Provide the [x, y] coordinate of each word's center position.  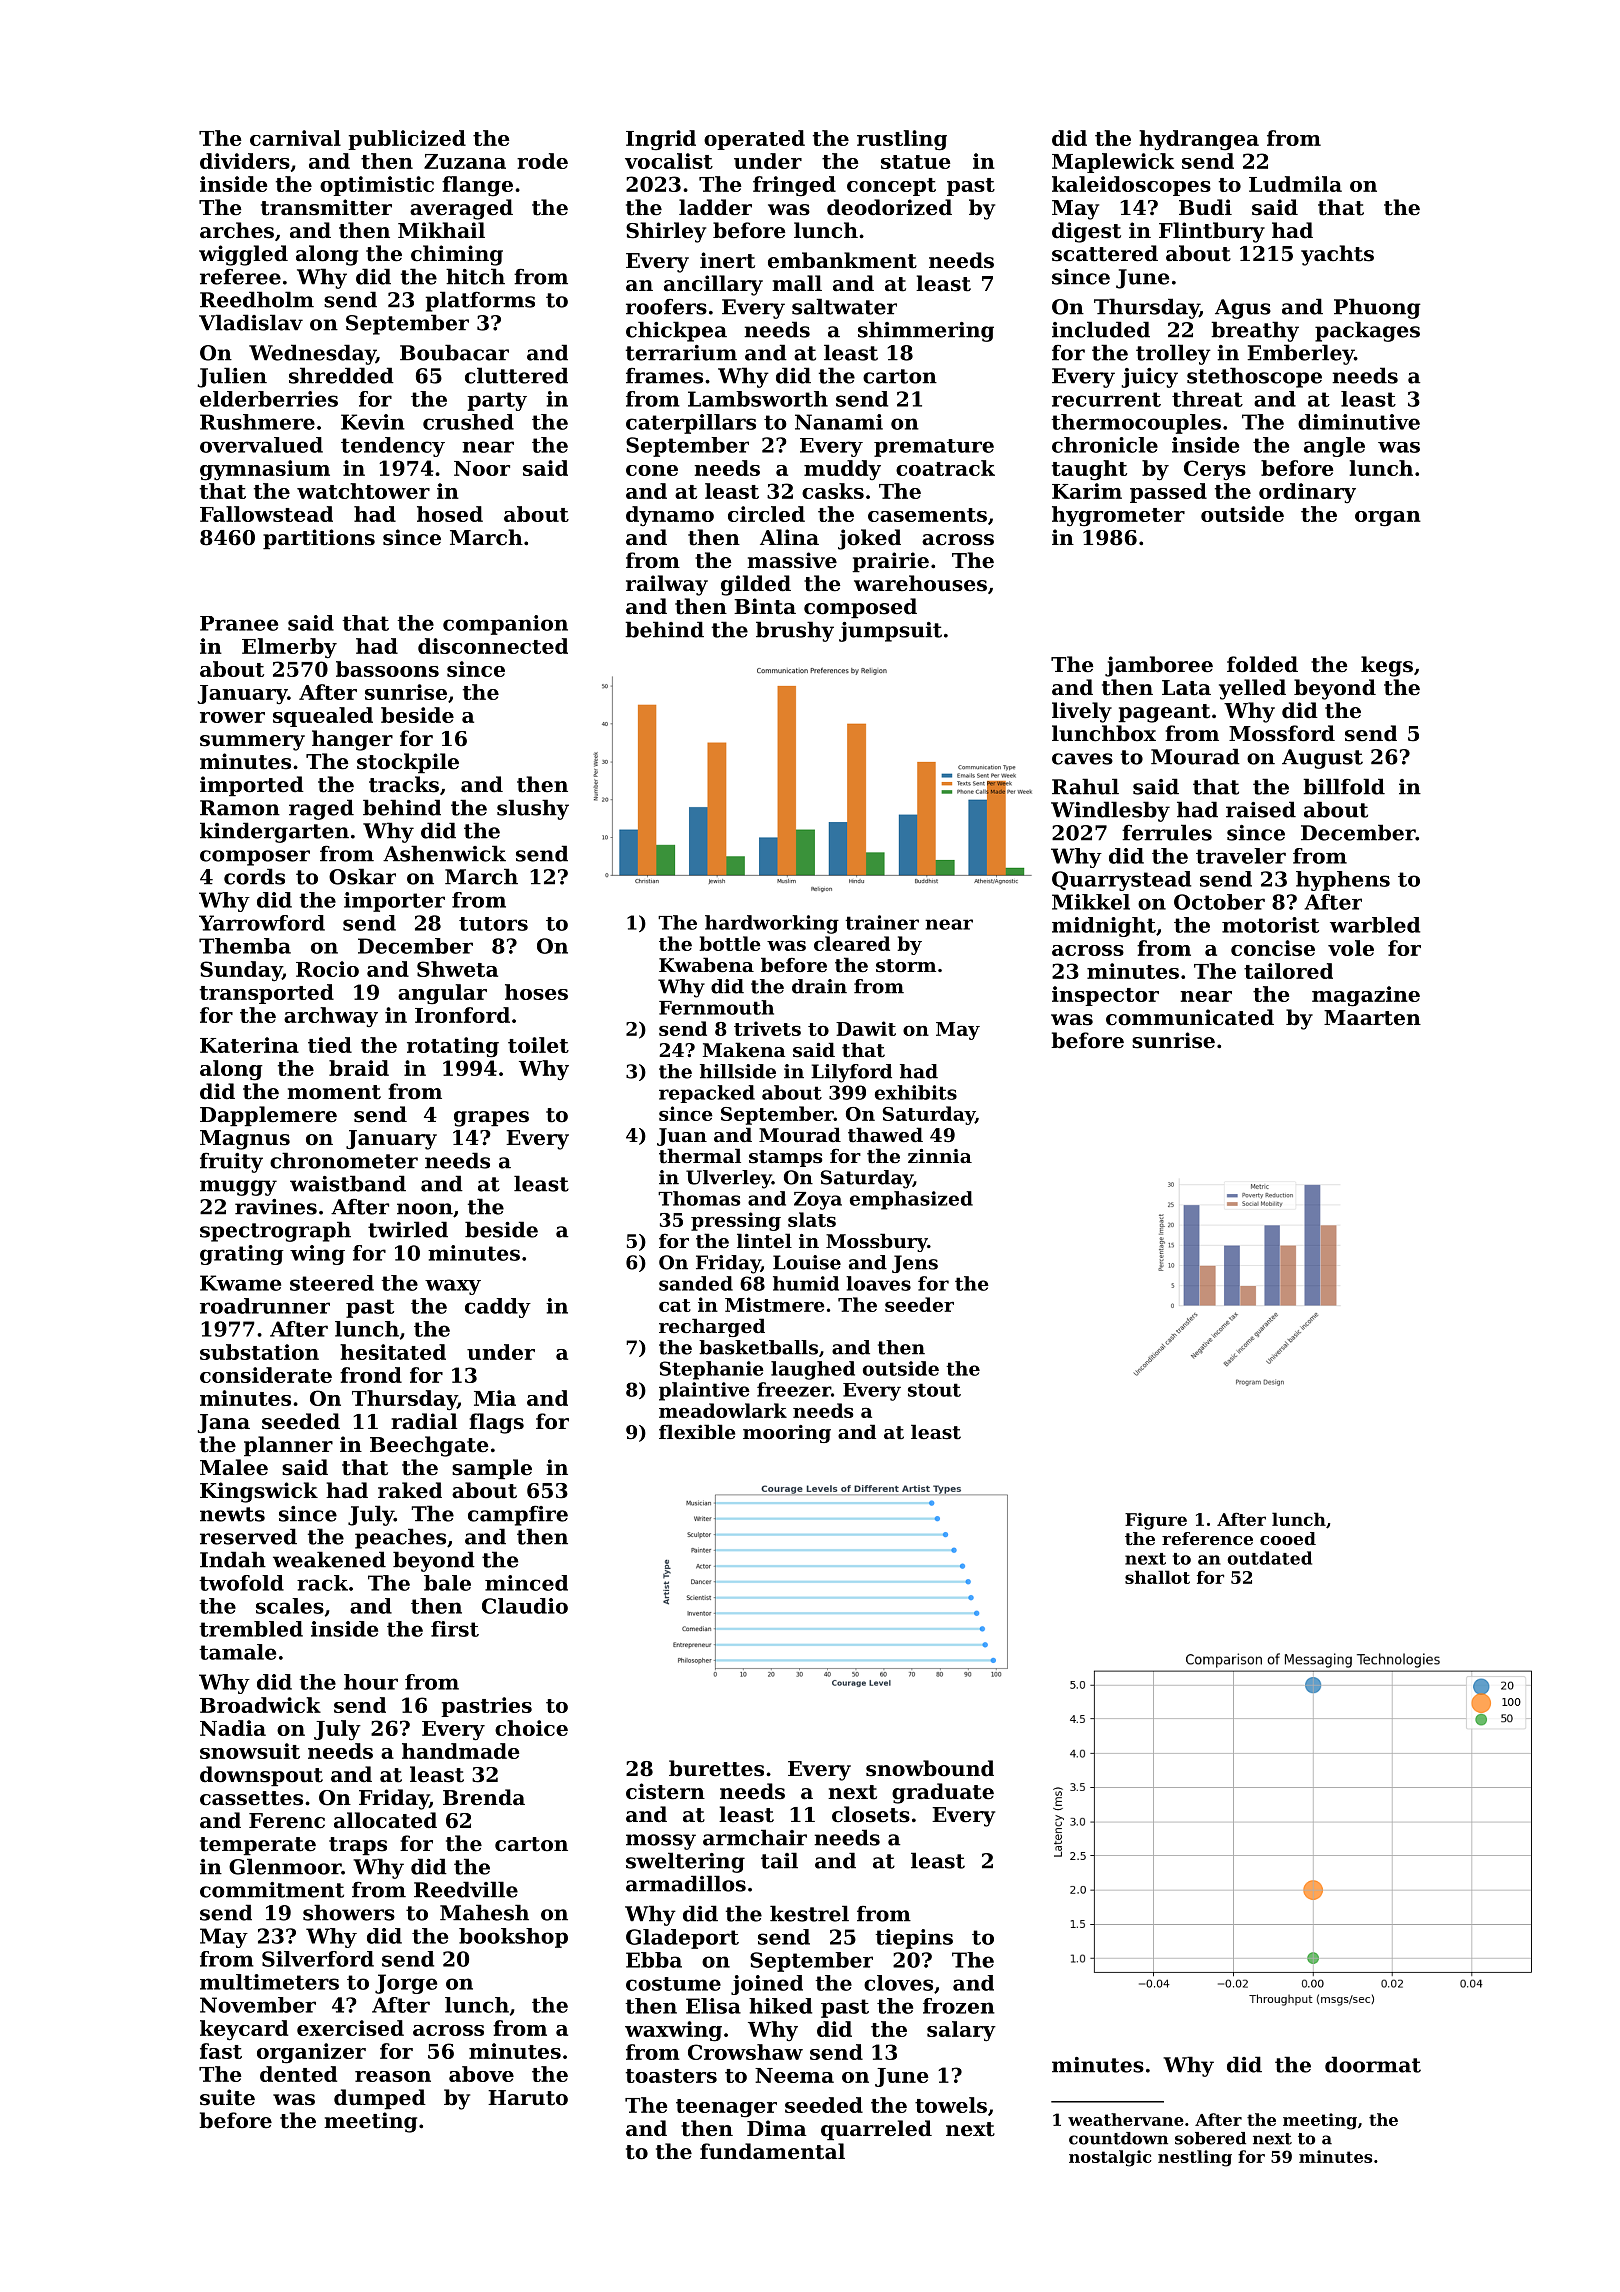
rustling [902, 140]
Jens [915, 1264]
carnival [295, 138]
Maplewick [1113, 163]
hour [371, 1682]
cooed [1288, 1538]
